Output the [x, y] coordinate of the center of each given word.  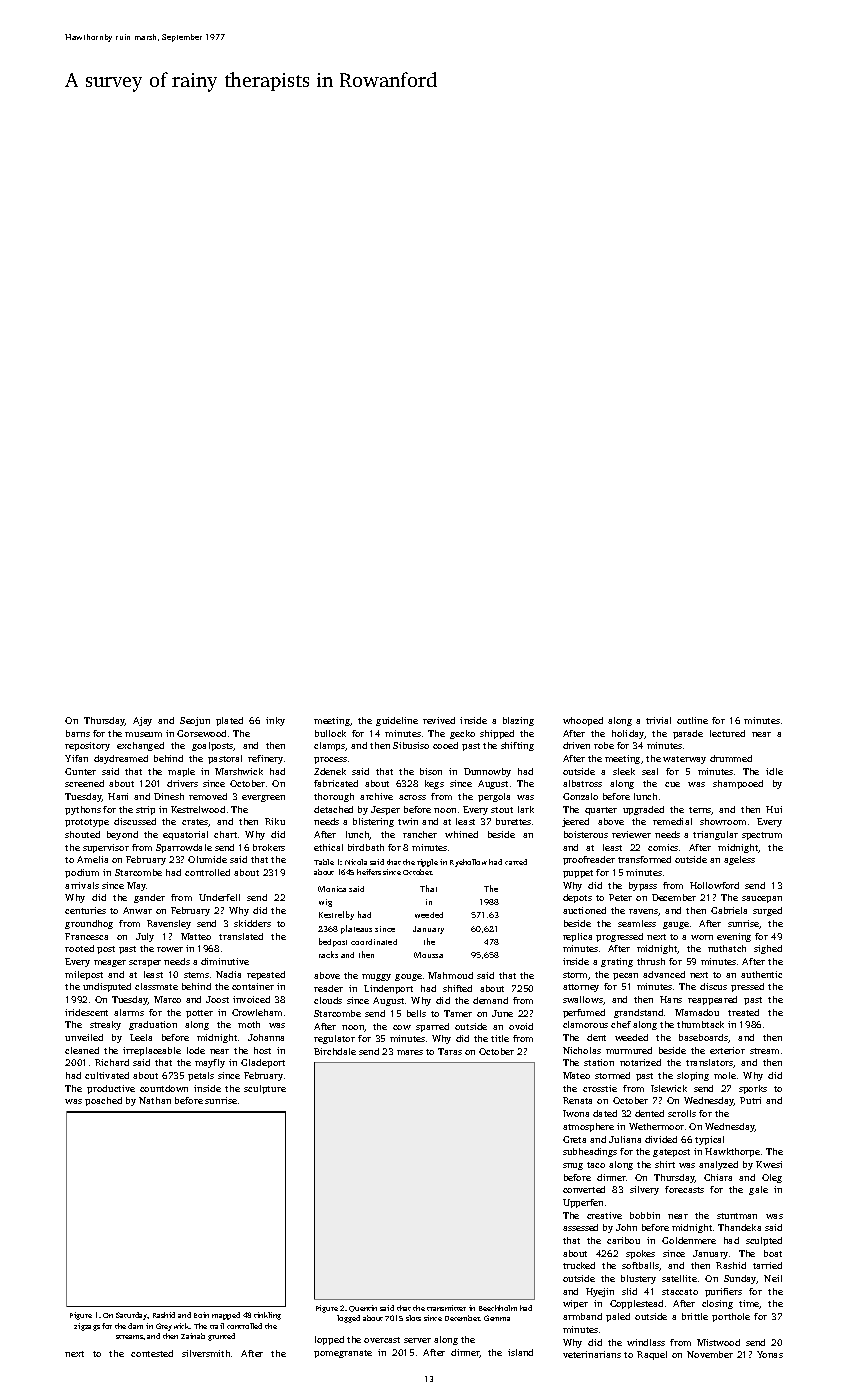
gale [758, 1190]
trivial [658, 720]
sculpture [265, 1089]
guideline [397, 721]
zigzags [87, 1327]
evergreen [263, 798]
